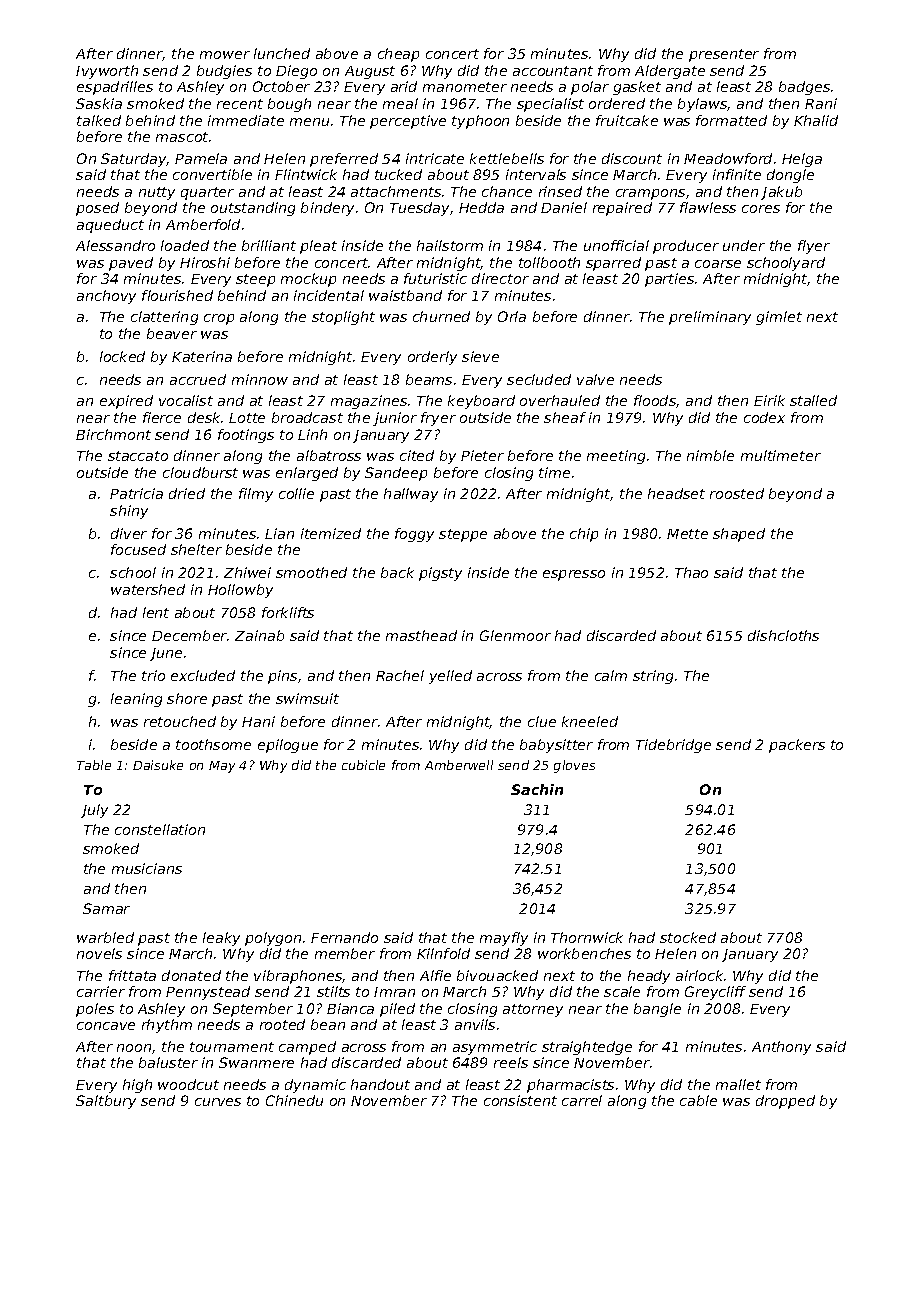  Describe the element at coordinates (208, 993) in the screenshot. I see `Pennystead` at that location.
